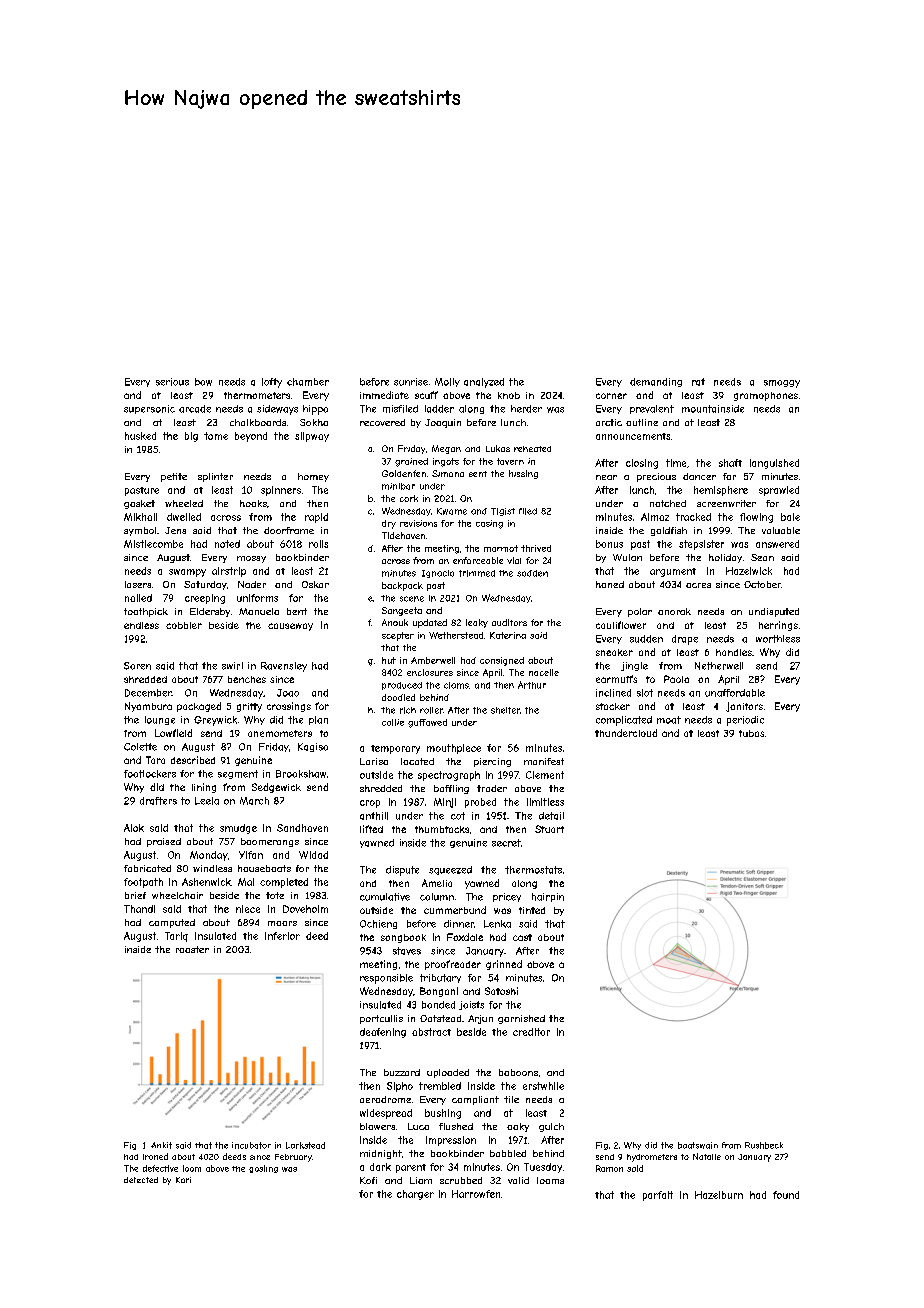  I want to click on Wulan, so click(627, 557).
